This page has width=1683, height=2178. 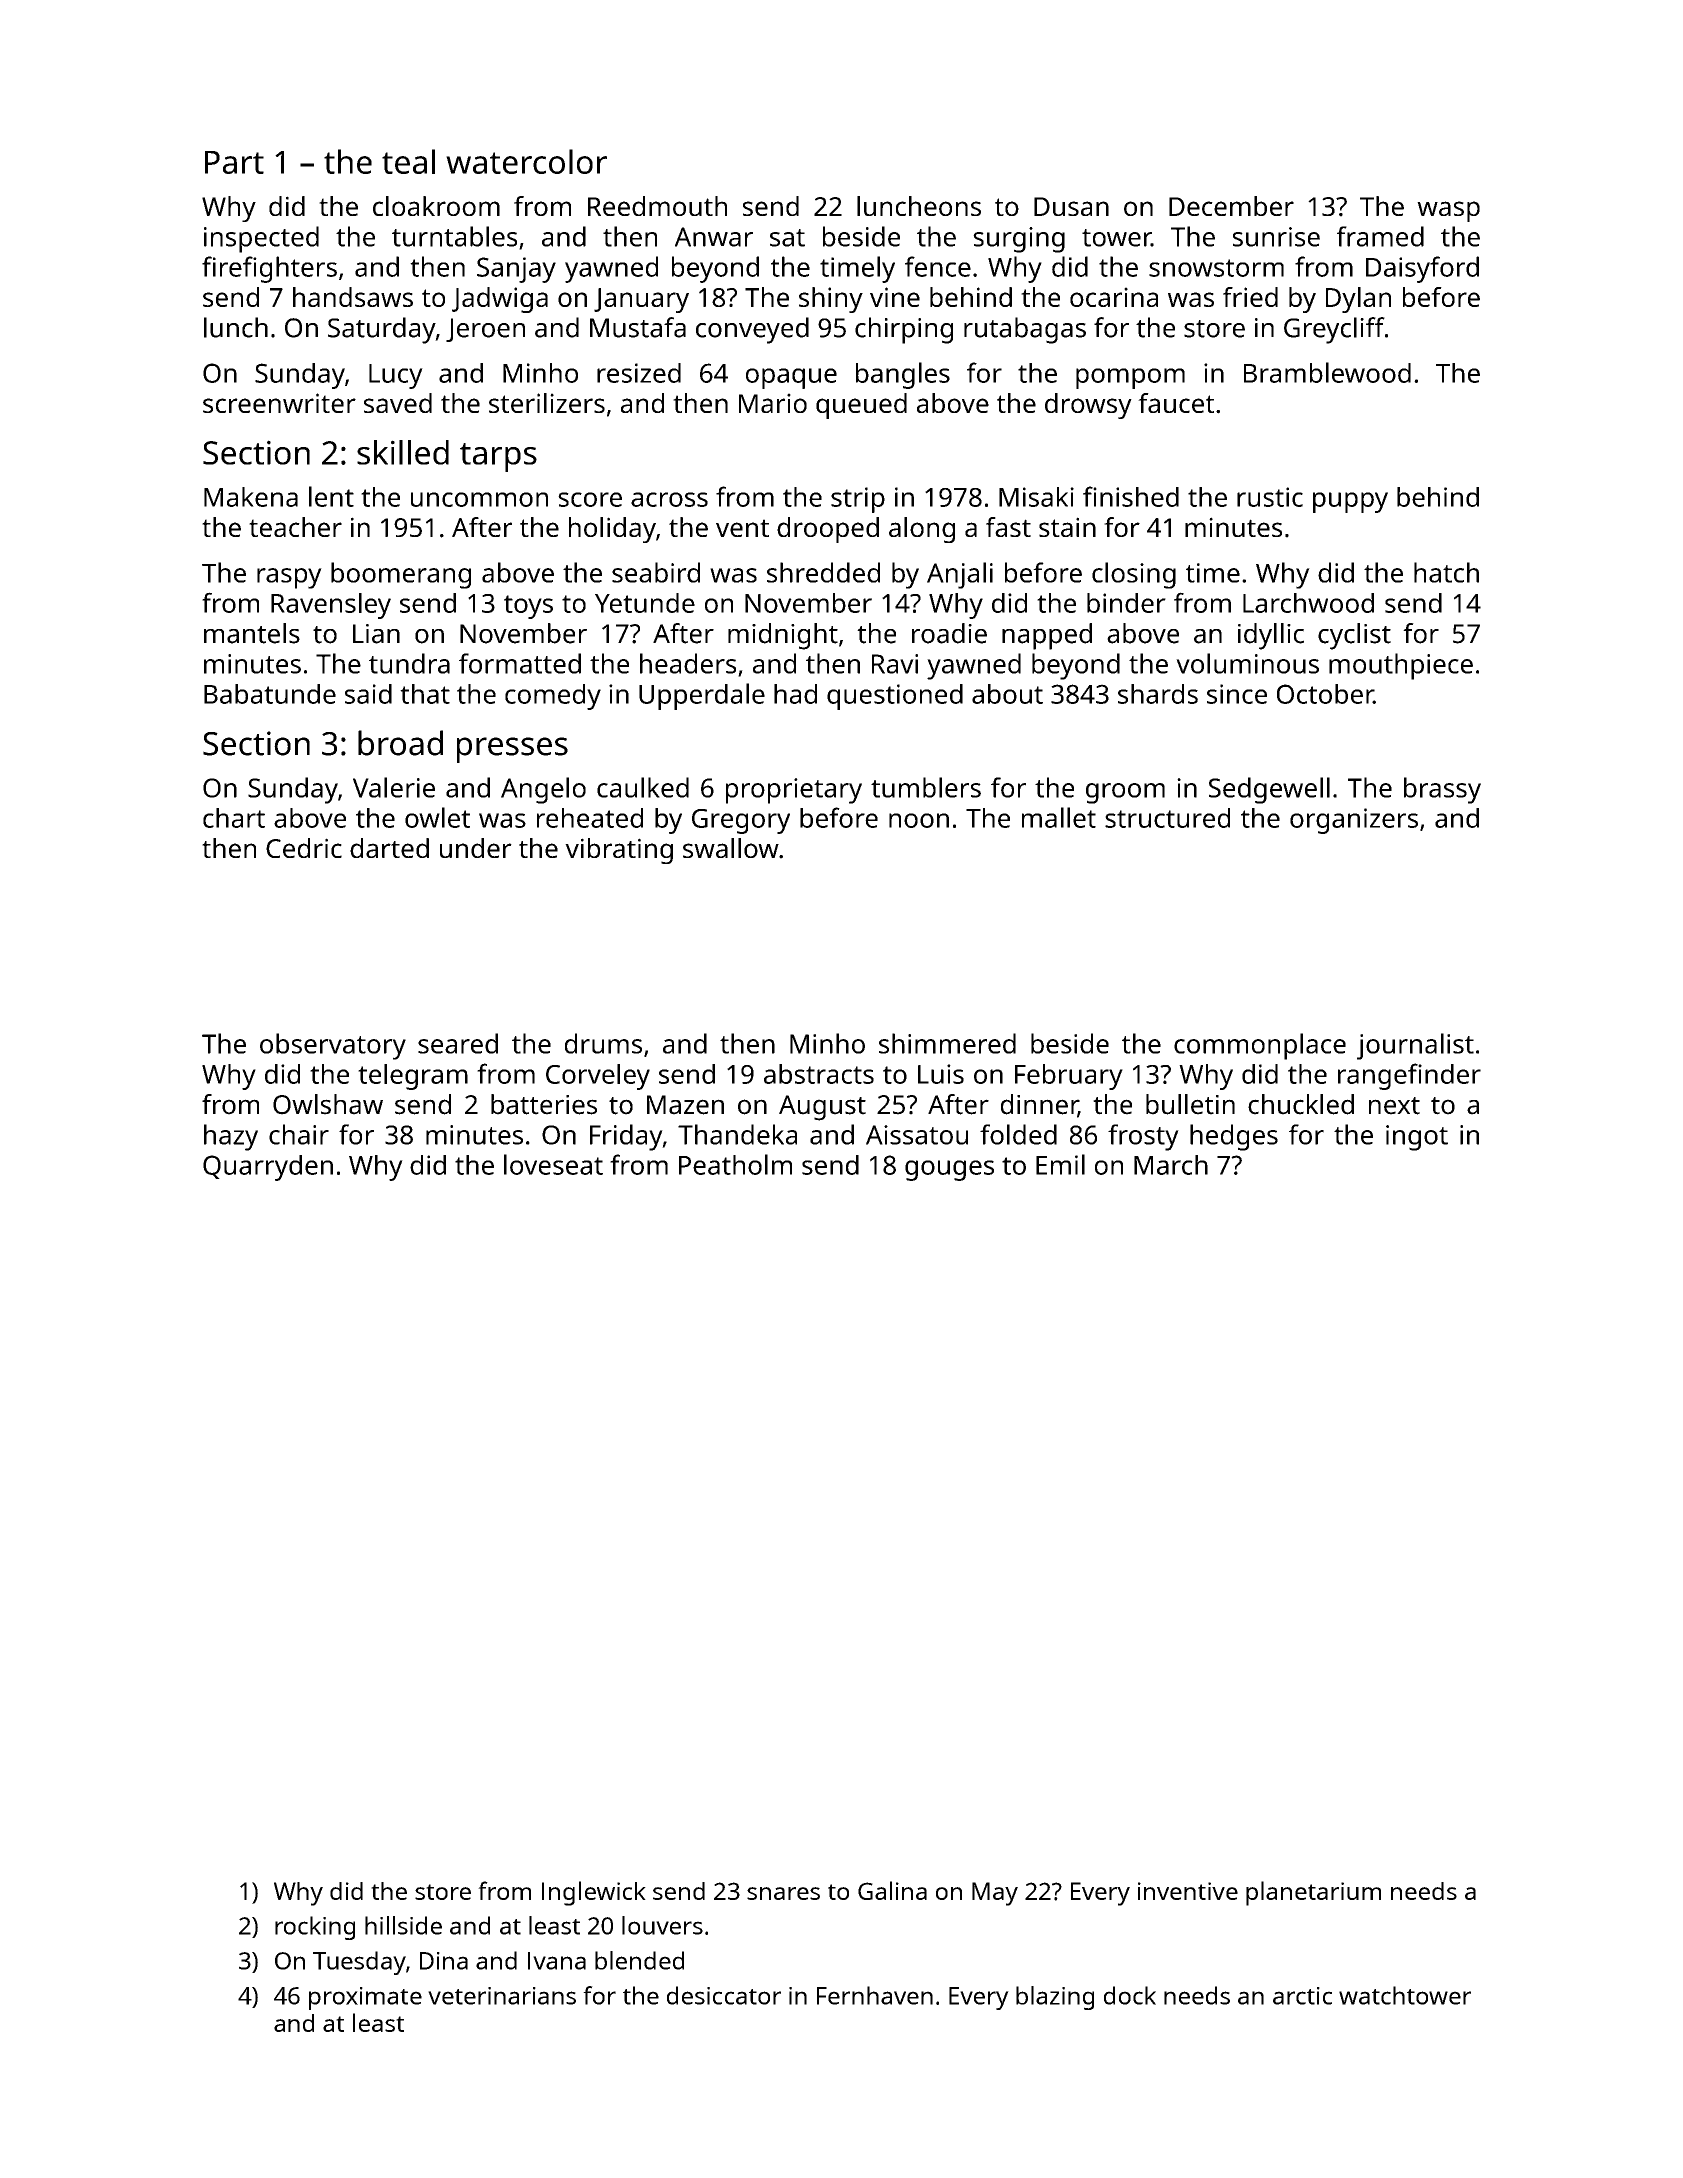 What do you see at coordinates (365, 1998) in the page?
I see `proximate` at bounding box center [365, 1998].
